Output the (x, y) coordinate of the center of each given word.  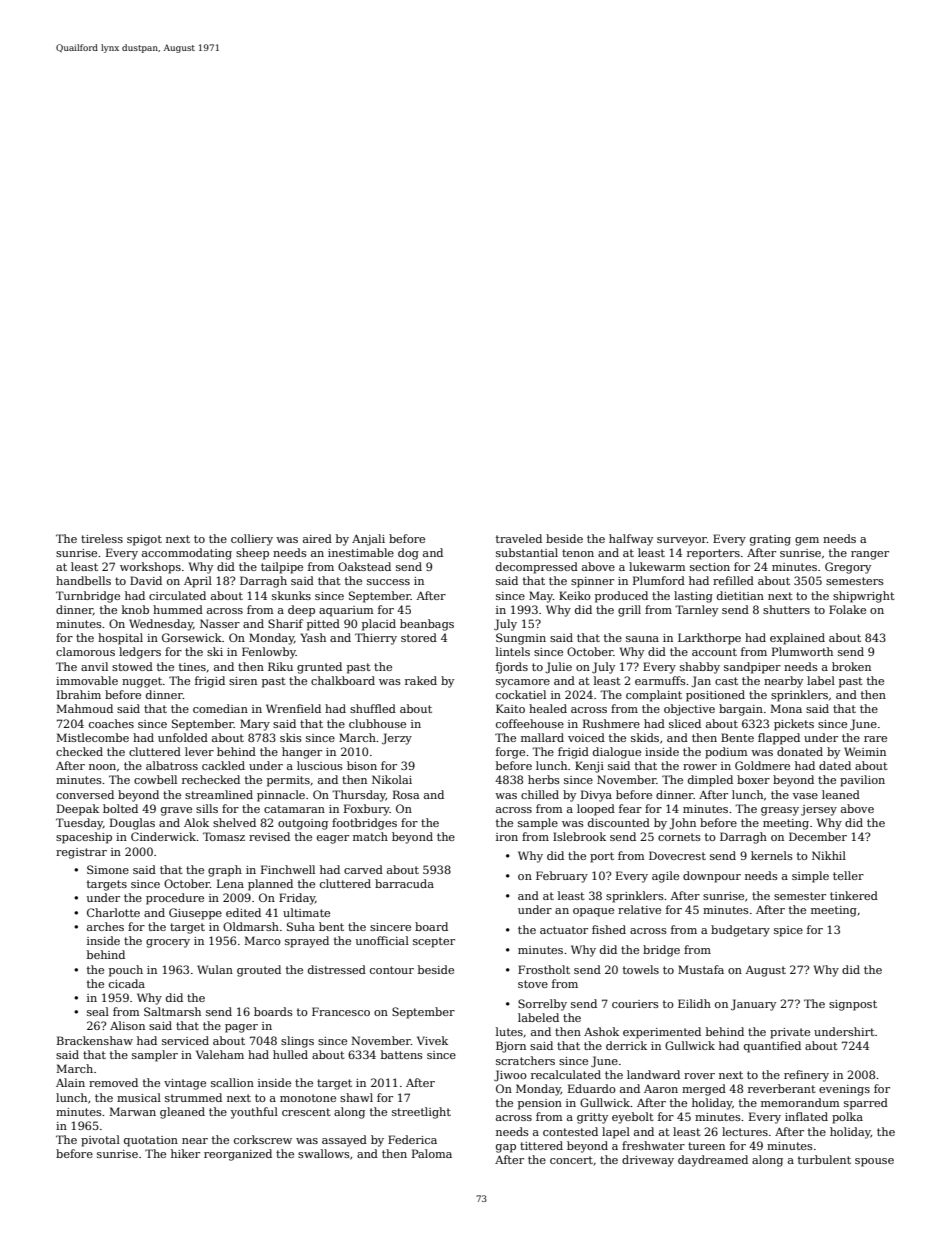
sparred (866, 1104)
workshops (150, 568)
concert (571, 1160)
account (714, 652)
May (541, 597)
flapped (779, 739)
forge (510, 753)
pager (241, 1028)
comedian (220, 708)
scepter (434, 942)
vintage (185, 1084)
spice (788, 931)
